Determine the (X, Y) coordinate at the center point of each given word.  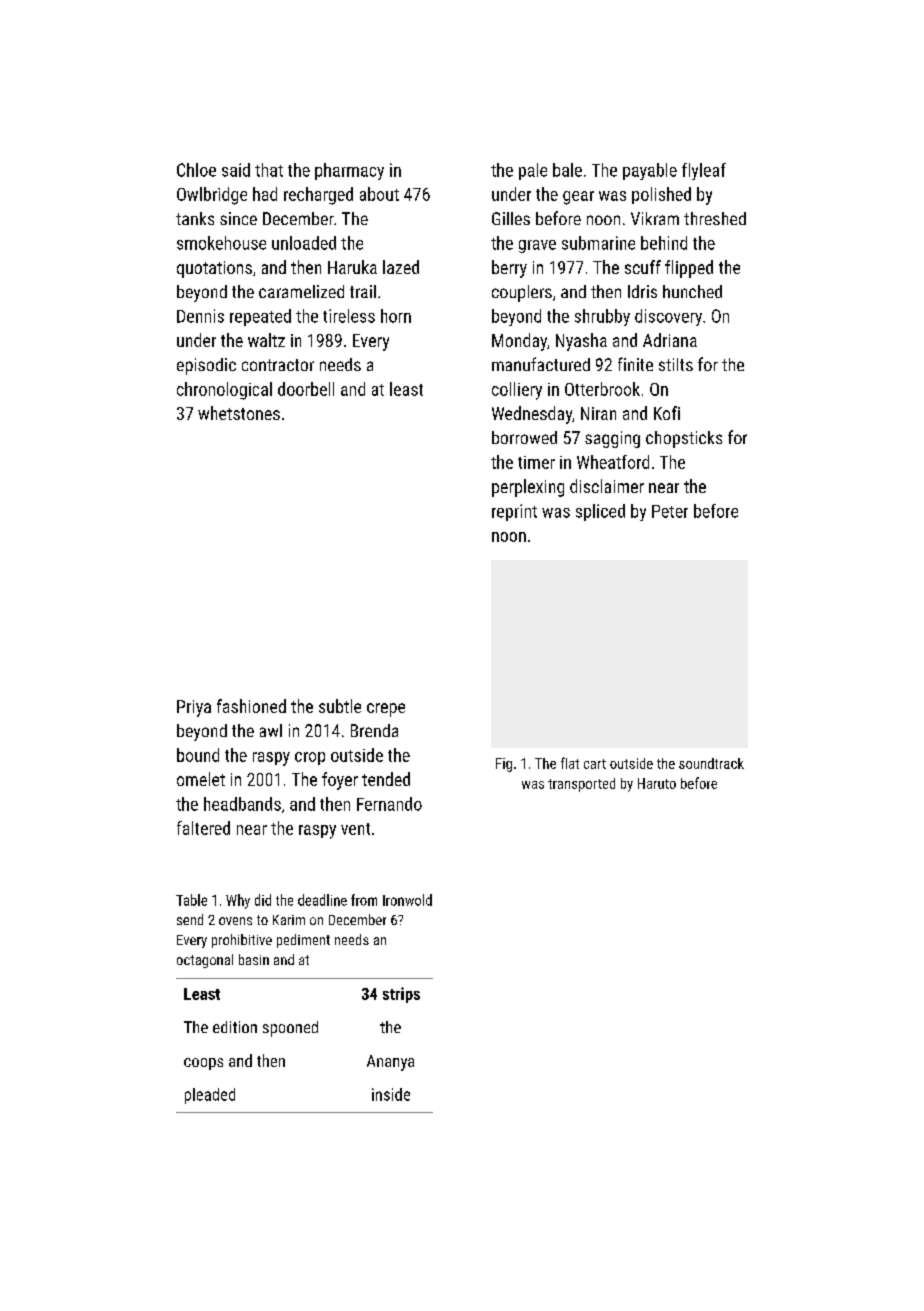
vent (355, 829)
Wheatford (613, 462)
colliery (517, 391)
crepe (386, 710)
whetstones (239, 413)
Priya (194, 708)
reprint (514, 512)
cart (595, 764)
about (379, 194)
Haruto (657, 783)
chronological (224, 391)
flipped (689, 269)
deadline (322, 900)
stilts (676, 364)
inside (391, 1094)
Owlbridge (212, 196)
